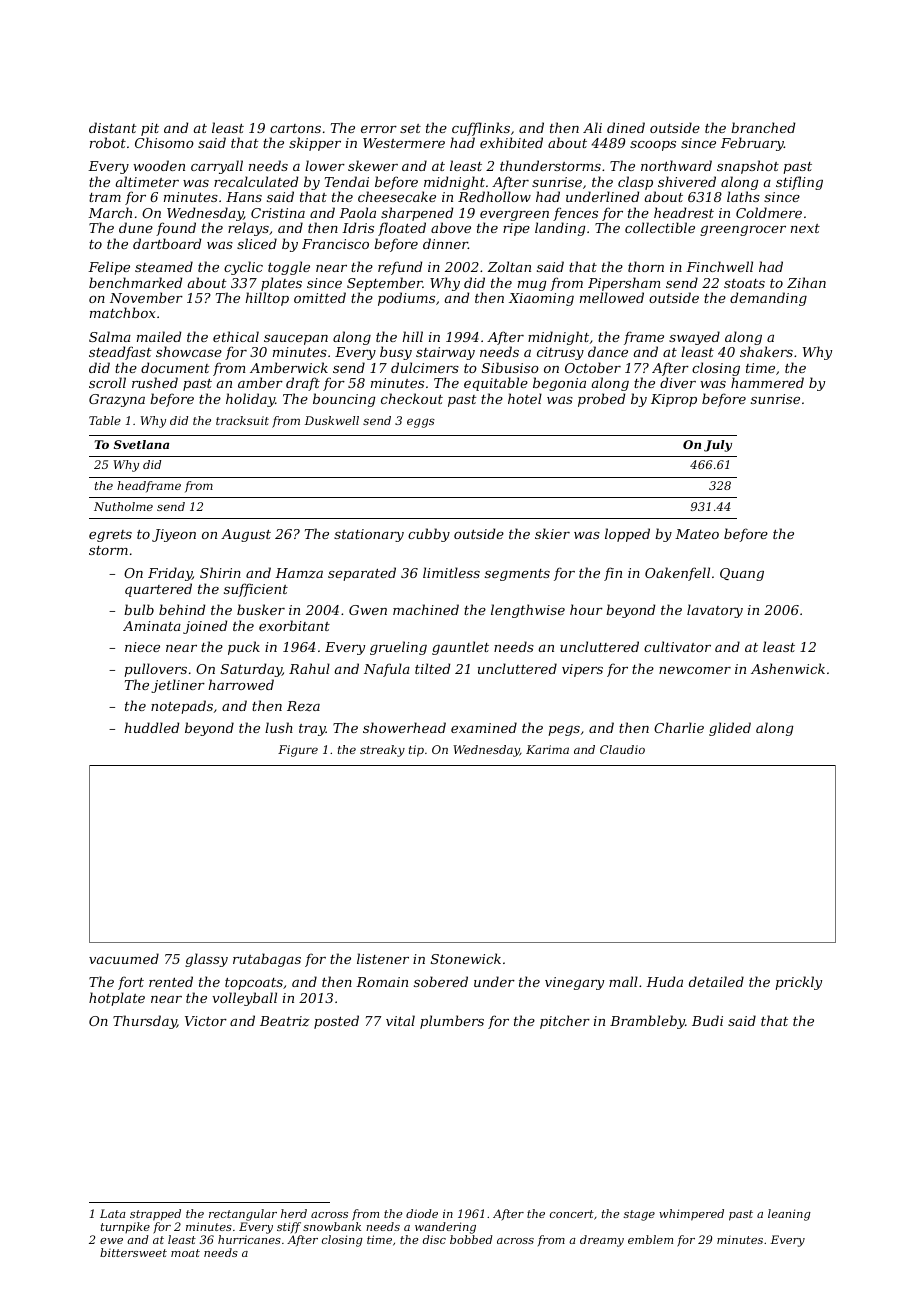 The height and width of the screenshot is (1308, 924). I want to click on Francisco, so click(335, 244).
